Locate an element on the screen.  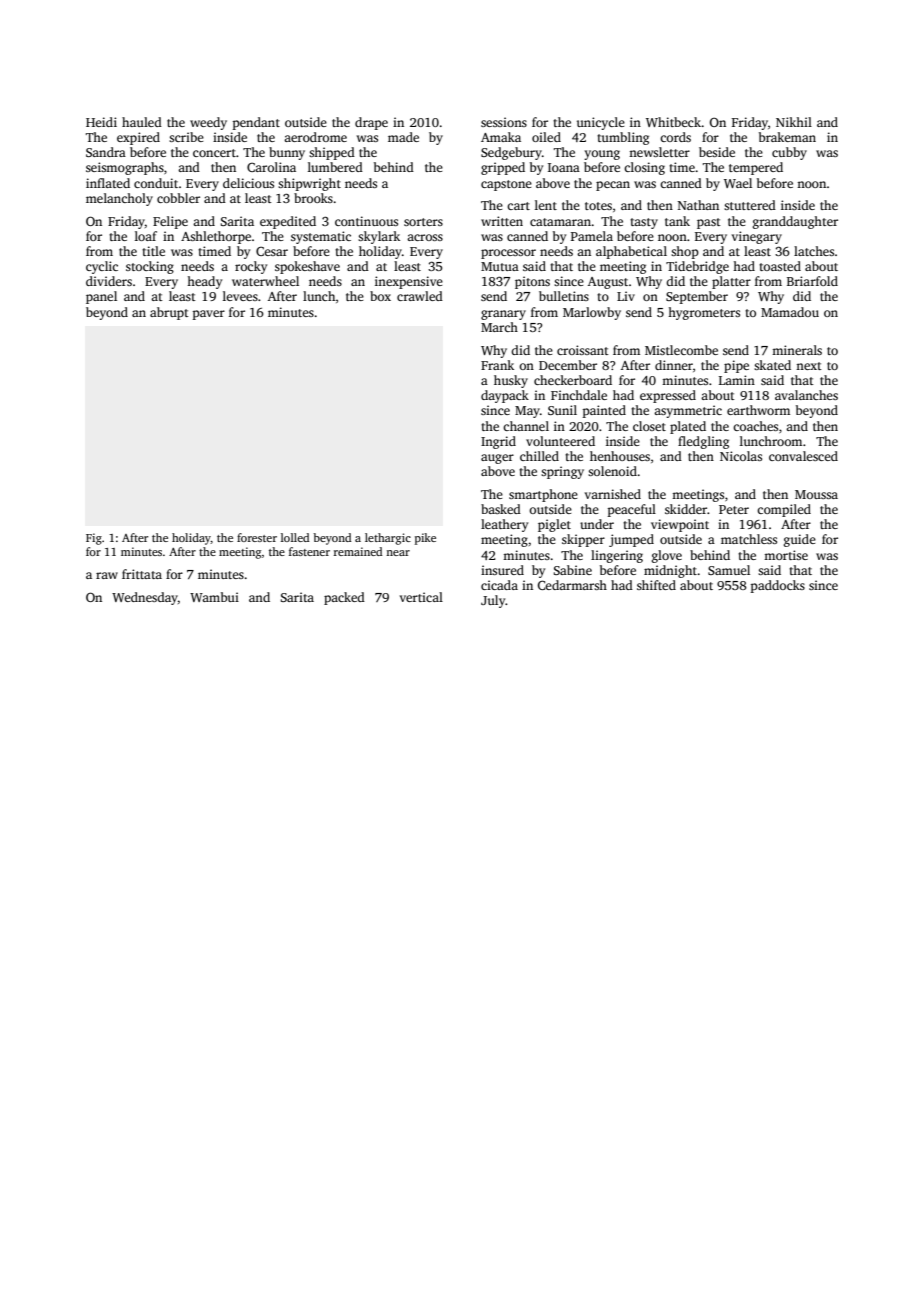
skated is located at coordinates (772, 365).
